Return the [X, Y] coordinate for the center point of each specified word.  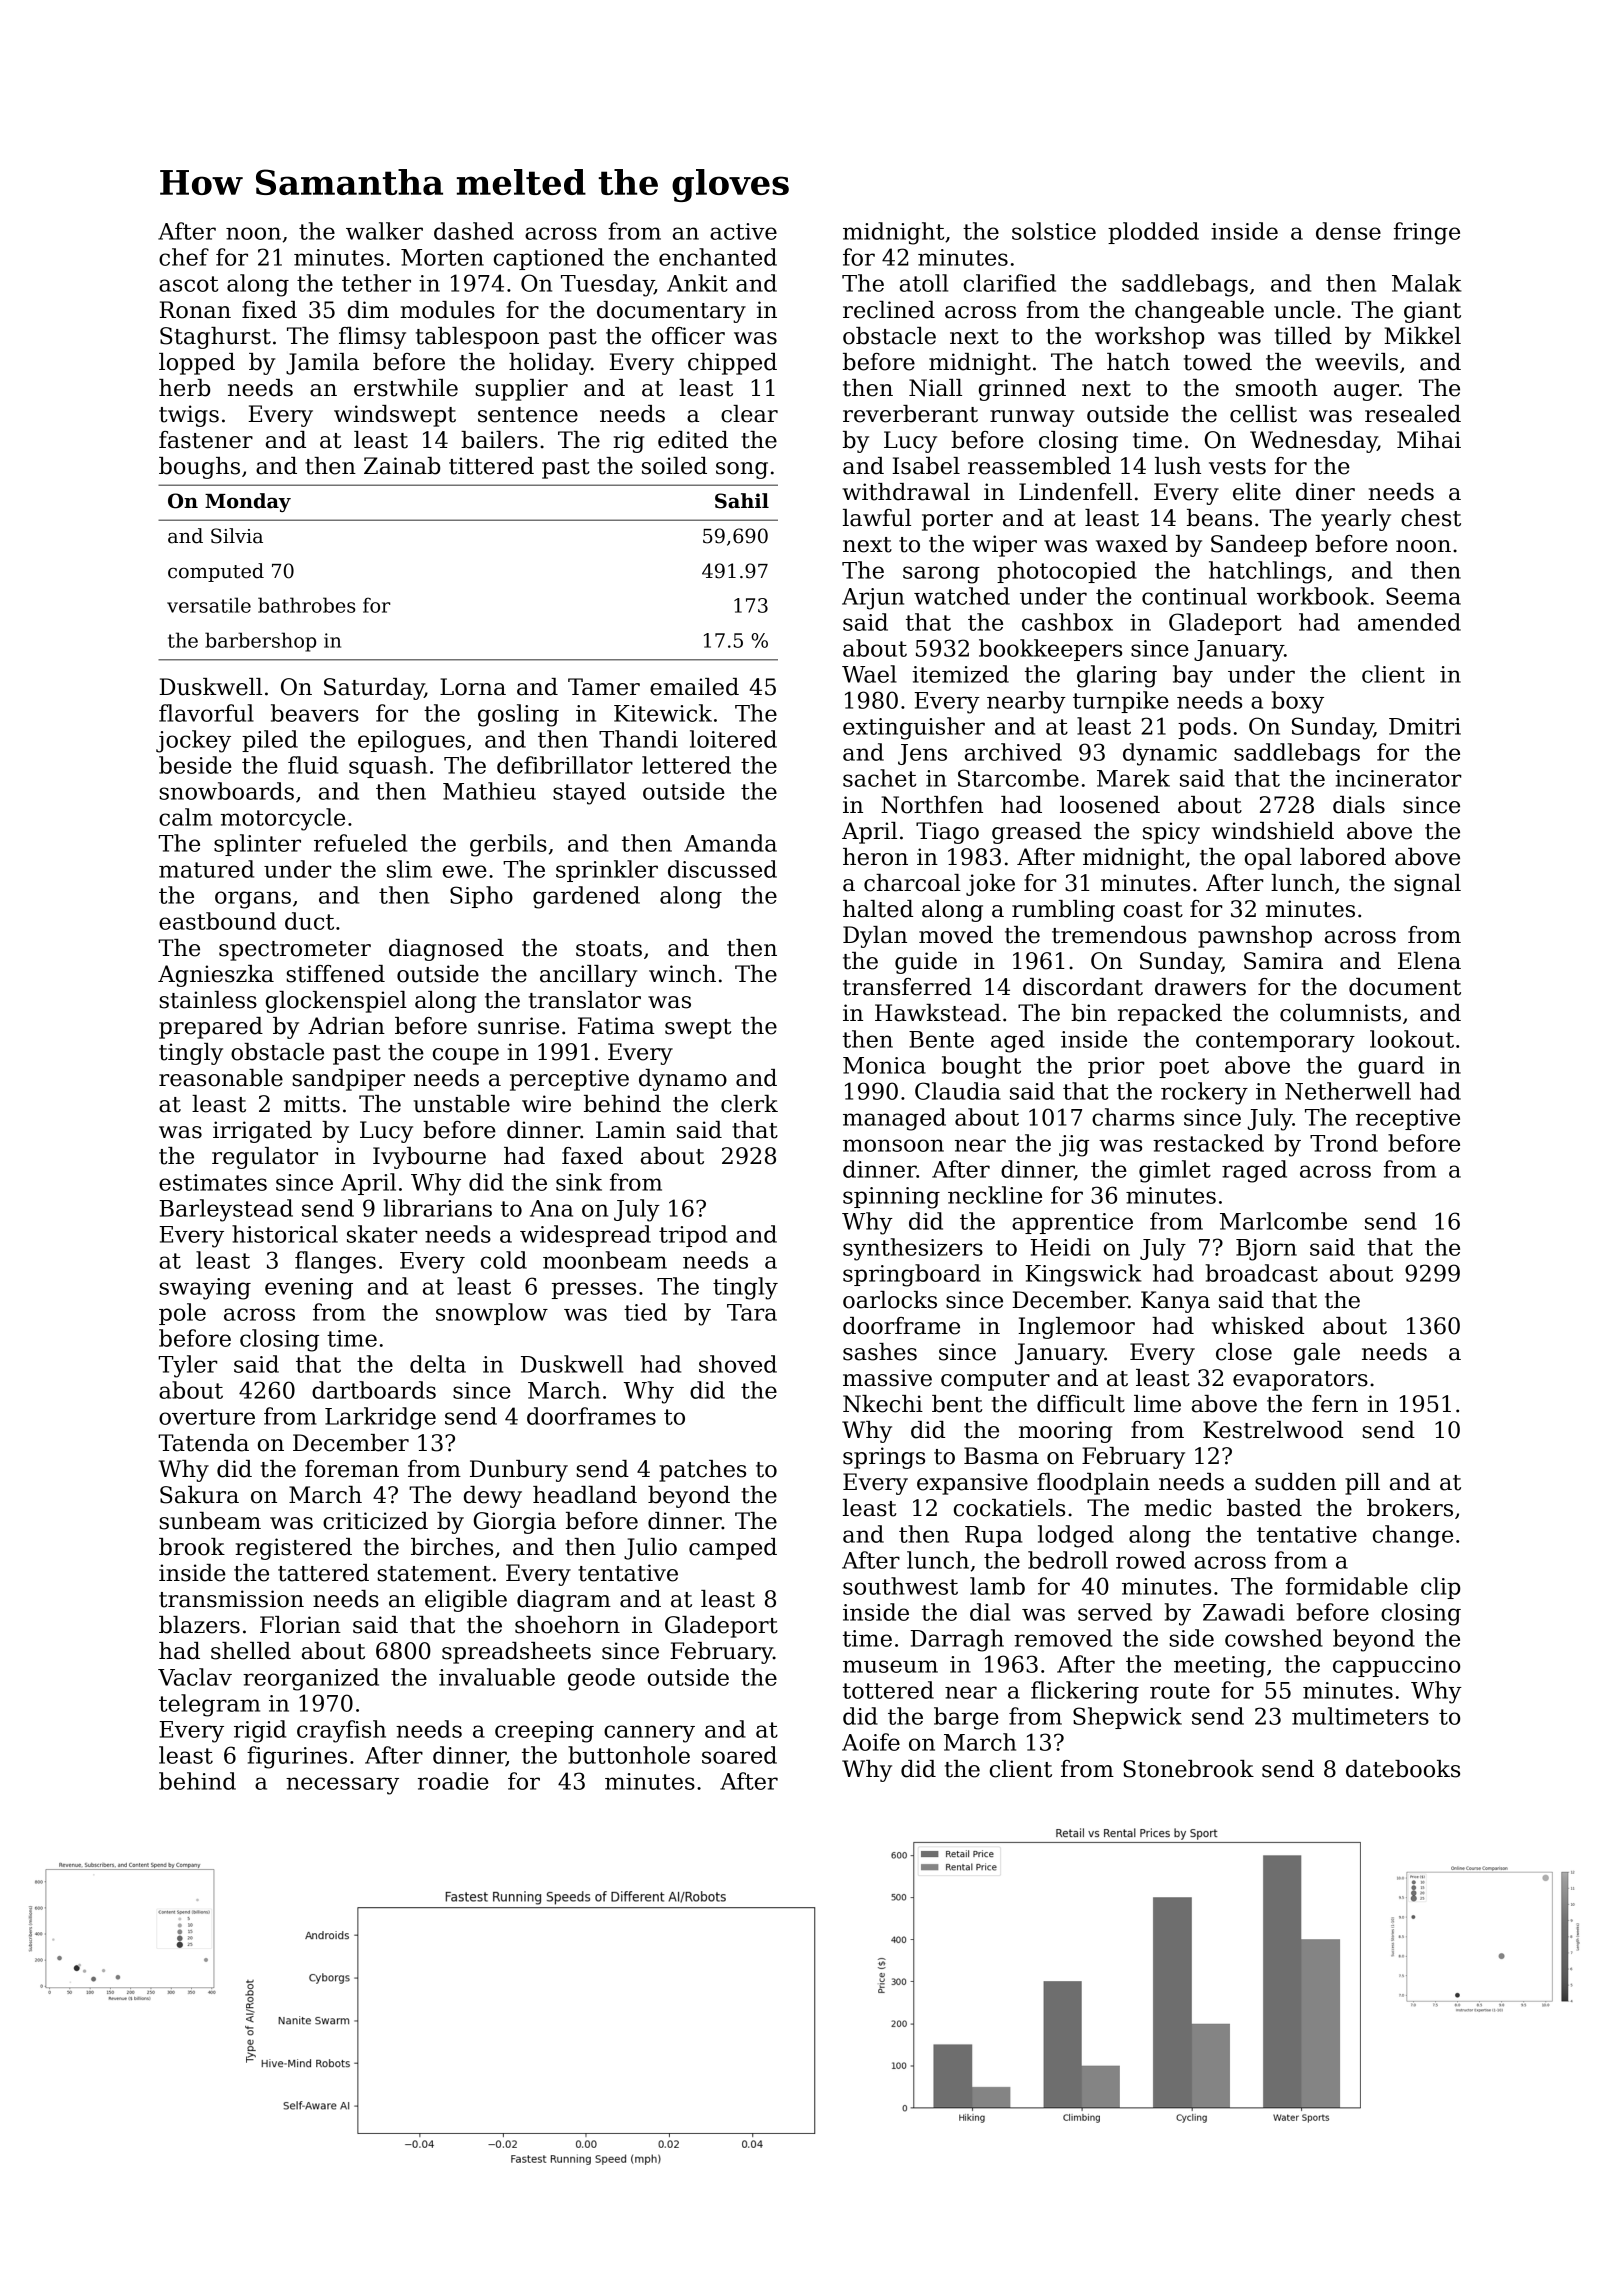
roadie [453, 1781]
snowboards [226, 791]
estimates [213, 1182]
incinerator [1398, 778]
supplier [521, 390]
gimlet [1175, 1171]
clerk [749, 1104]
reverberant [910, 414]
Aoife [871, 1742]
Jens [922, 754]
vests [1237, 467]
